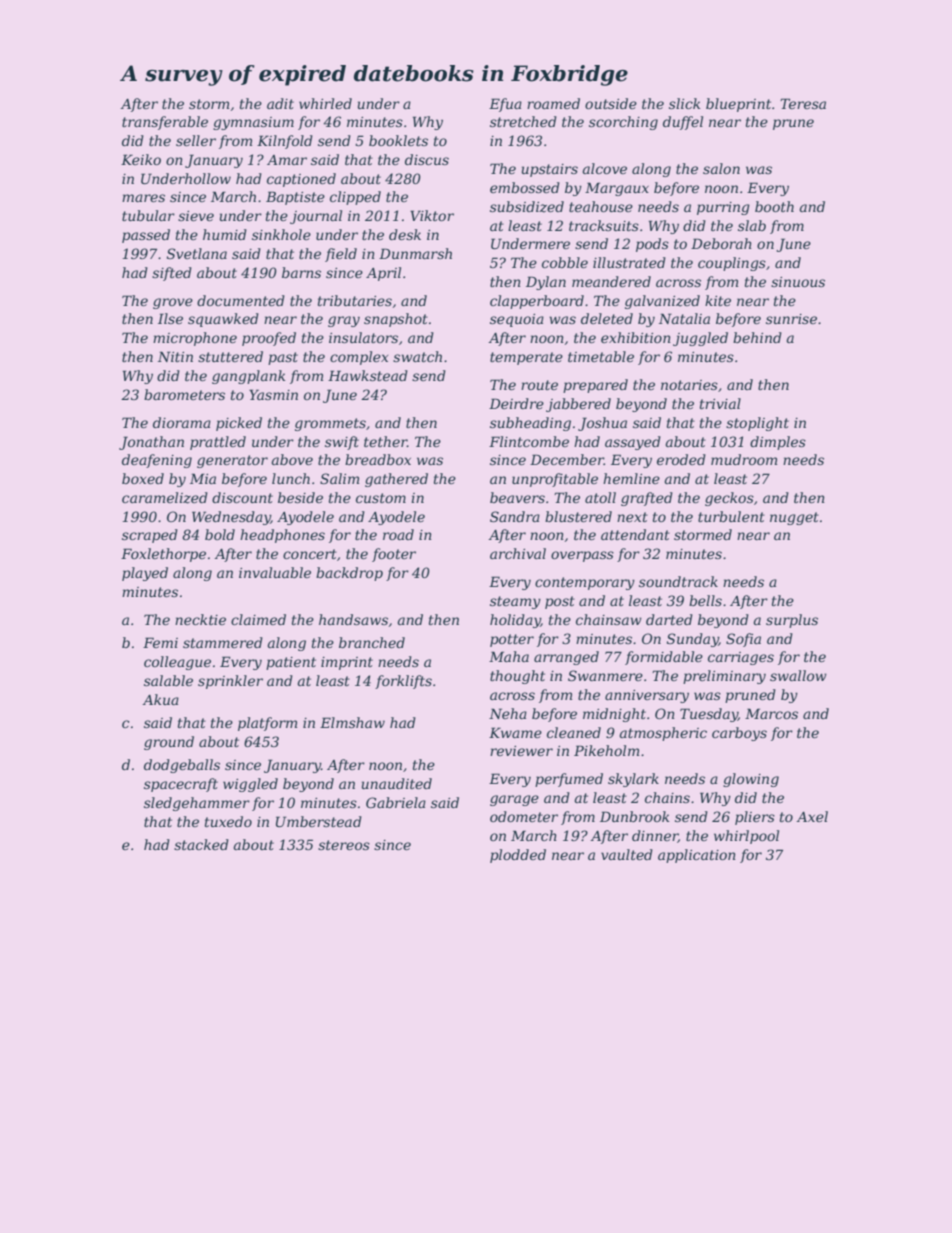  What do you see at coordinates (738, 105) in the page?
I see `blueprint` at bounding box center [738, 105].
